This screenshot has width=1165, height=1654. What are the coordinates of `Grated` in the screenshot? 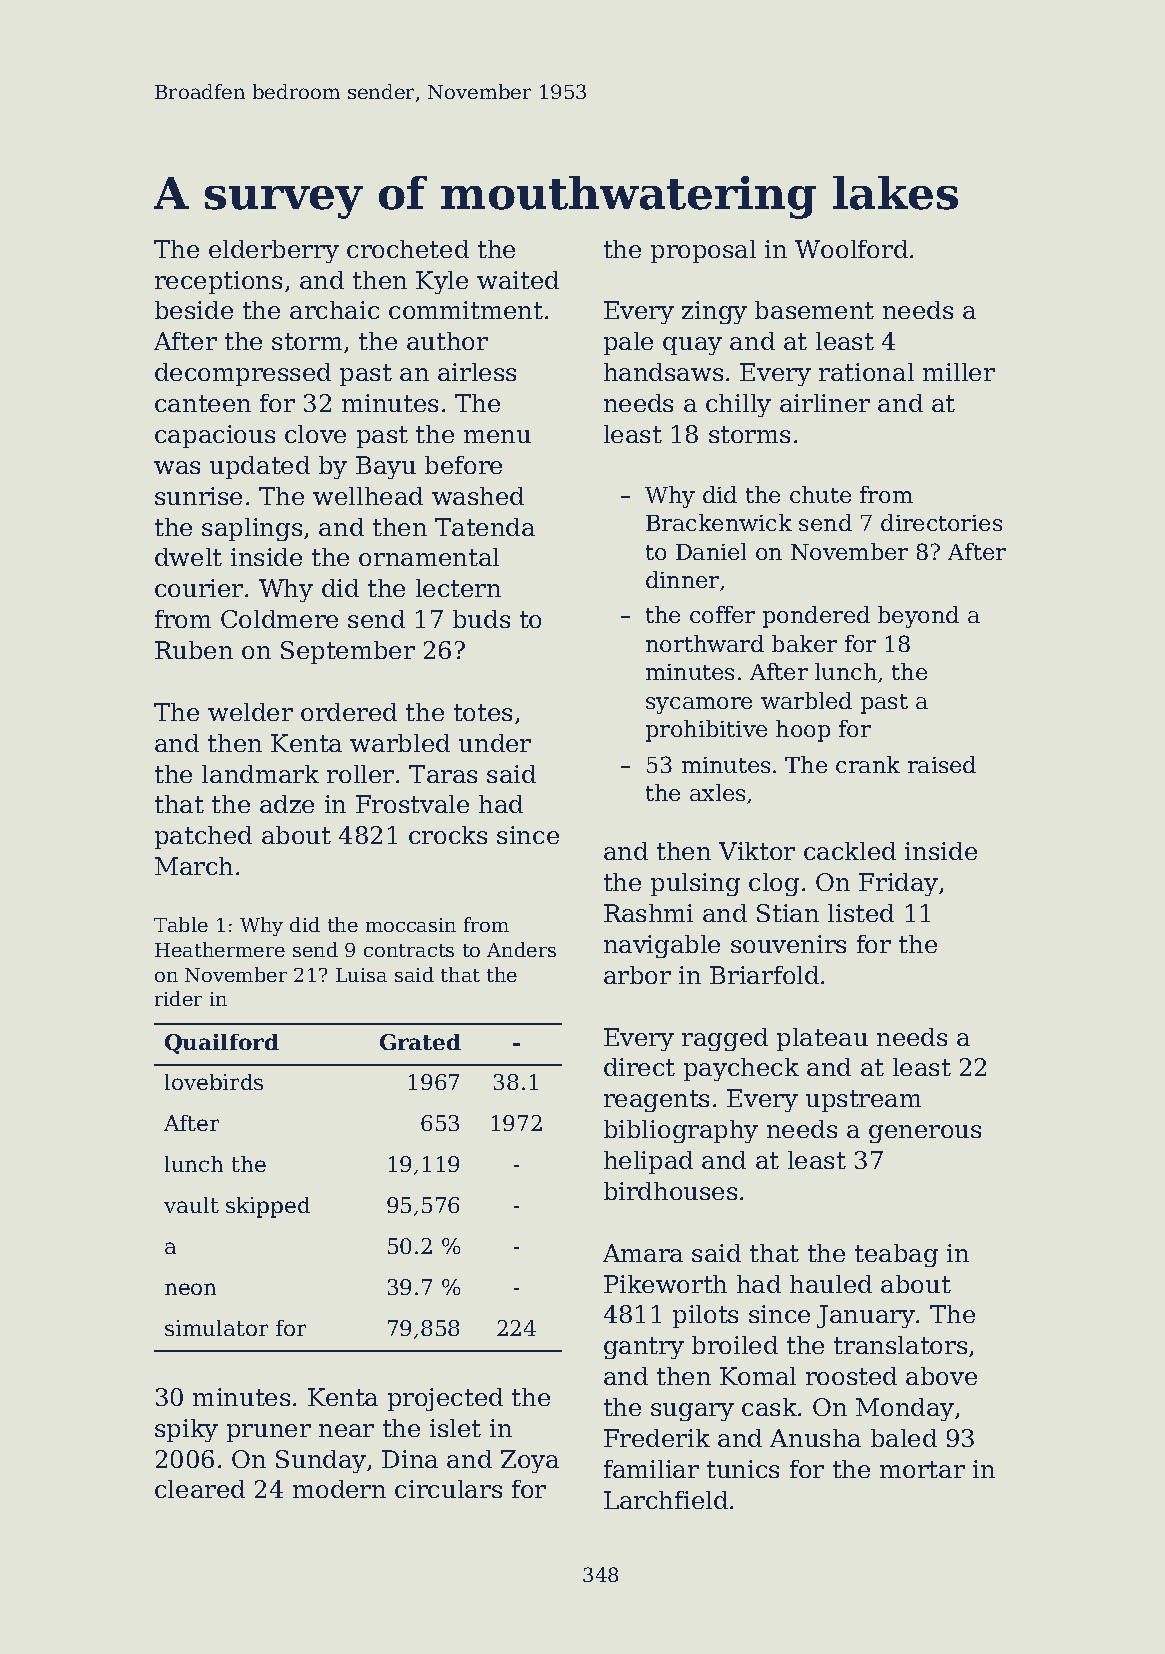 It's located at (420, 1042).
